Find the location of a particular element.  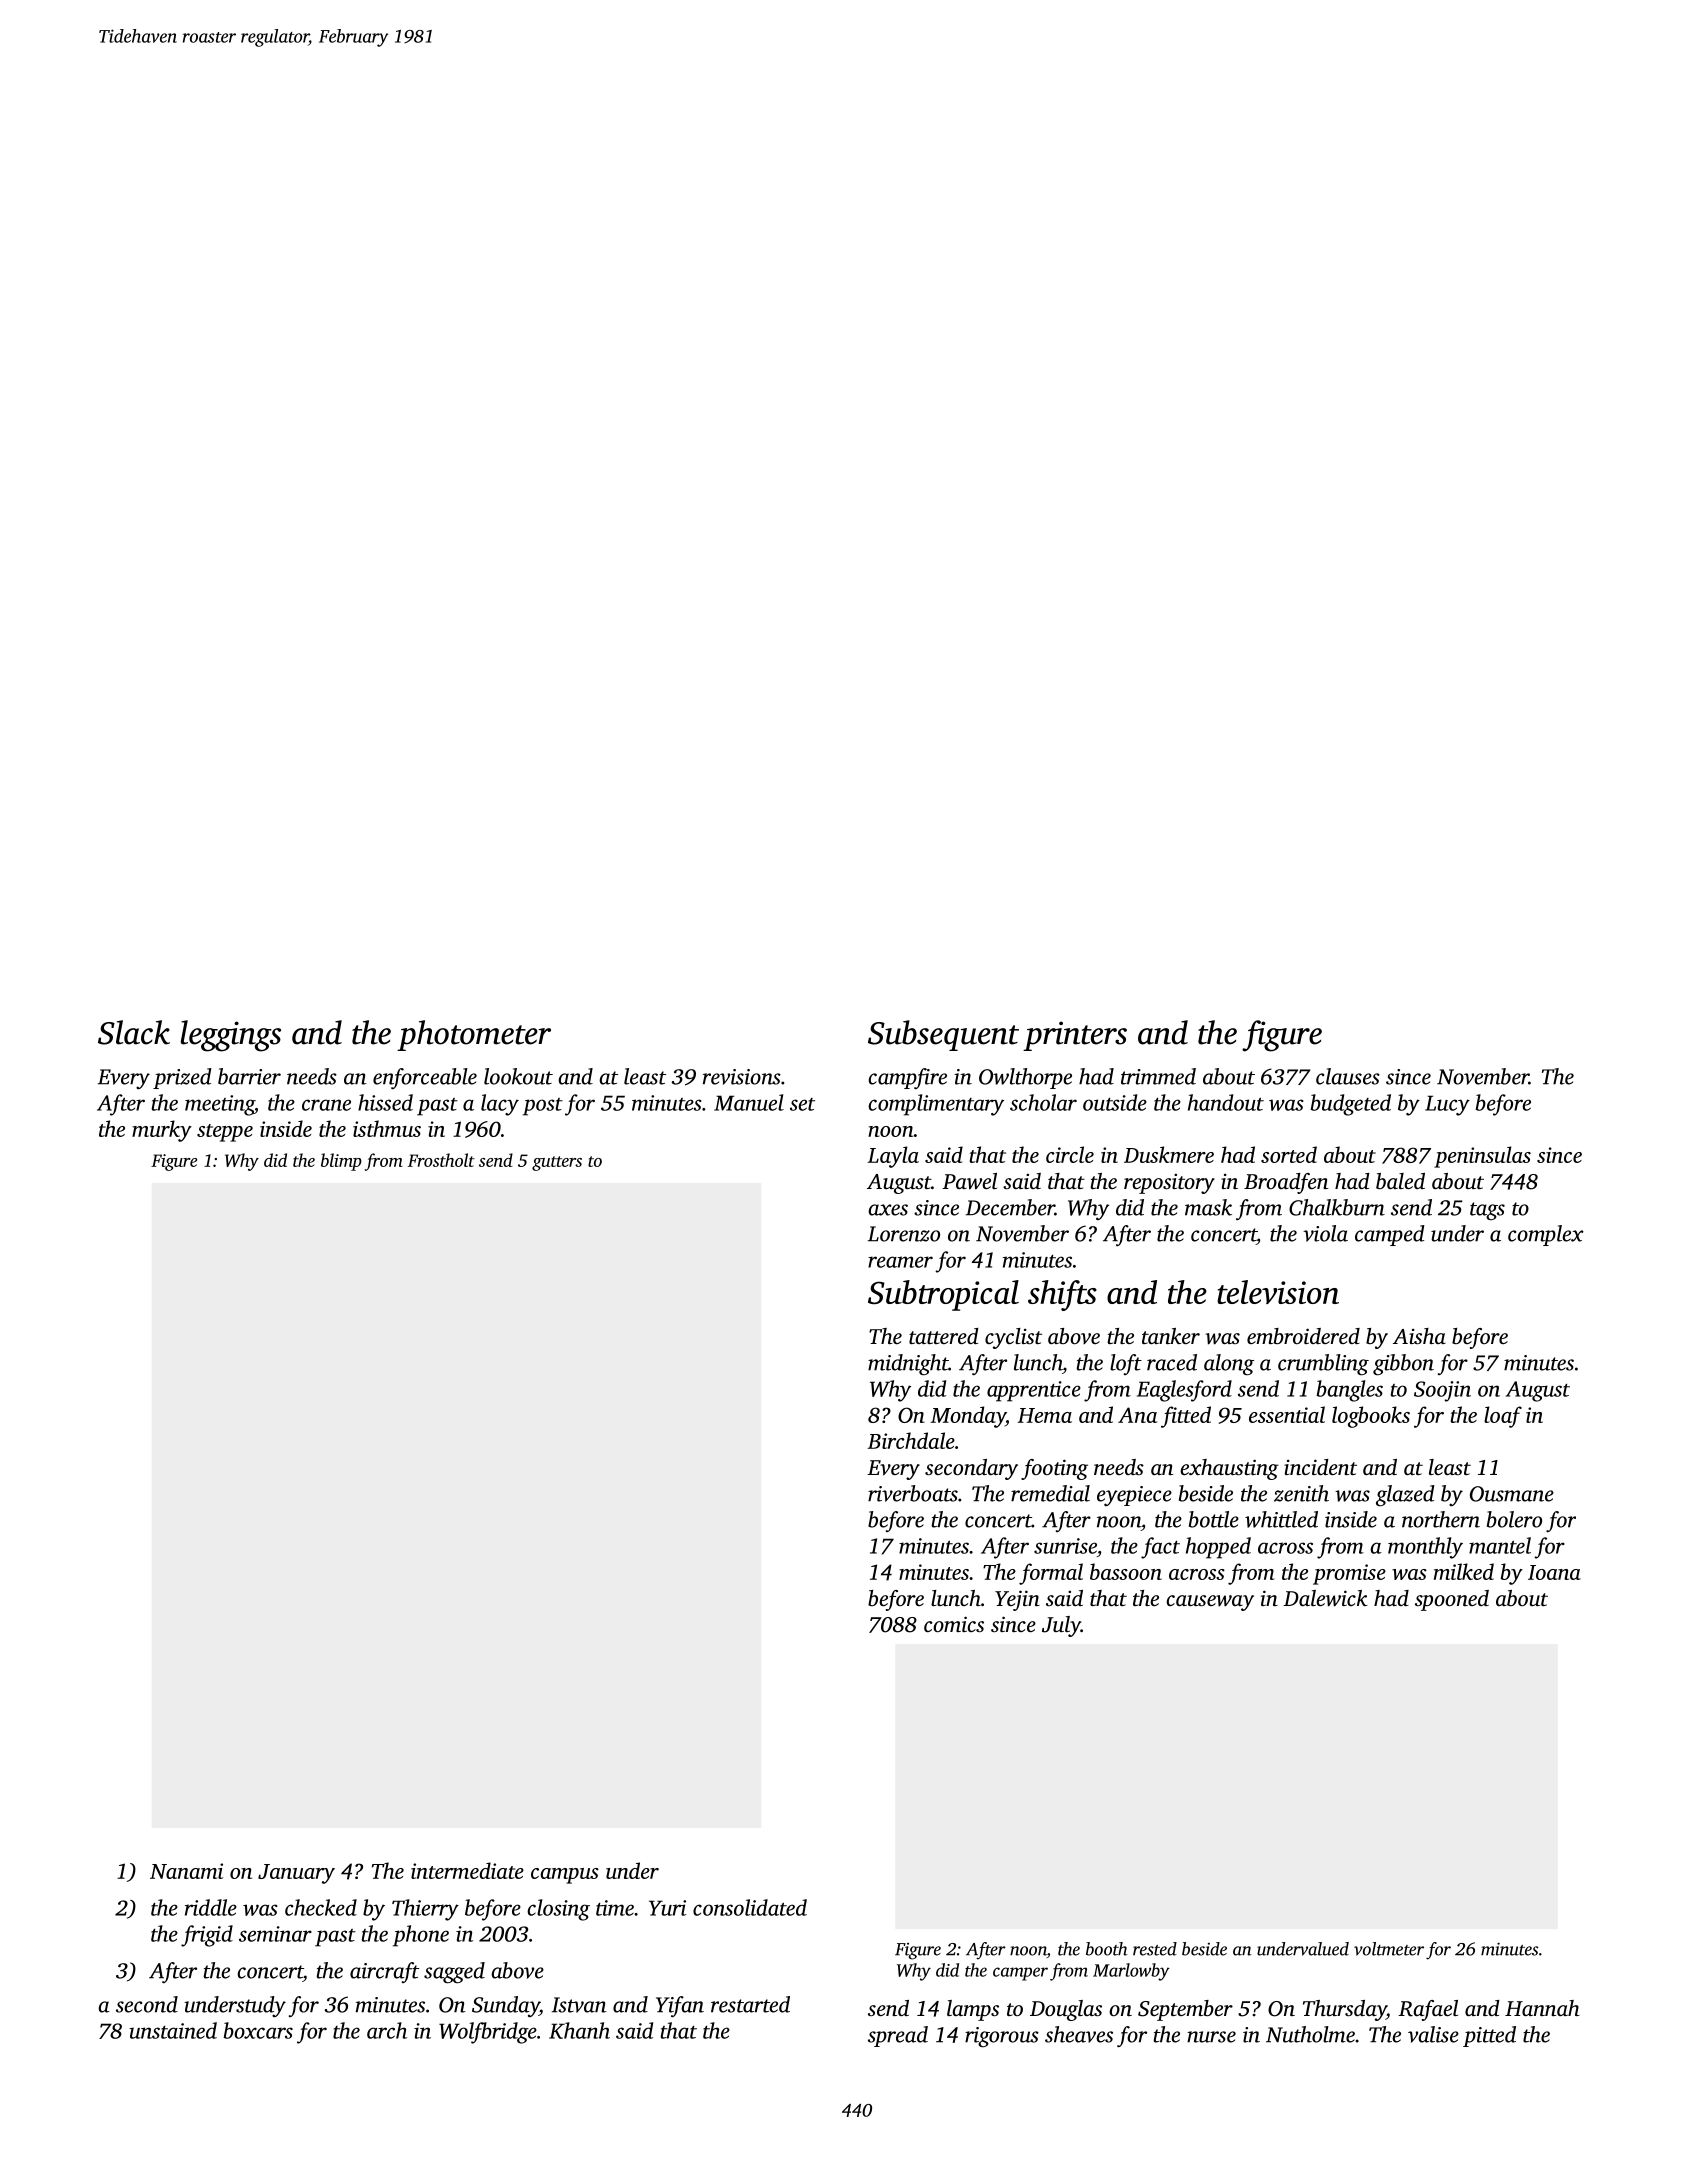

printers is located at coordinates (1075, 1036).
